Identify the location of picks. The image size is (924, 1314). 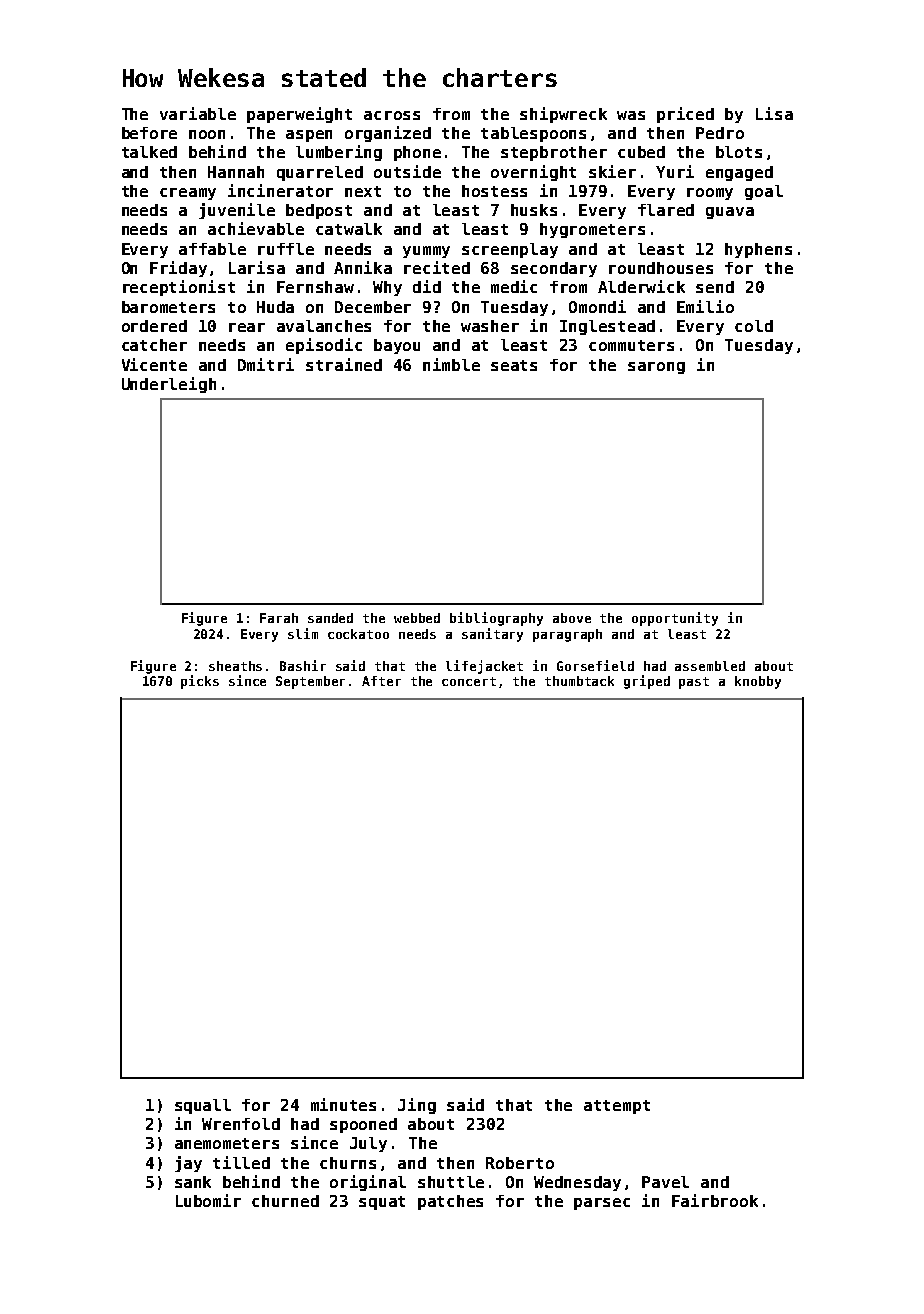
(200, 682).
